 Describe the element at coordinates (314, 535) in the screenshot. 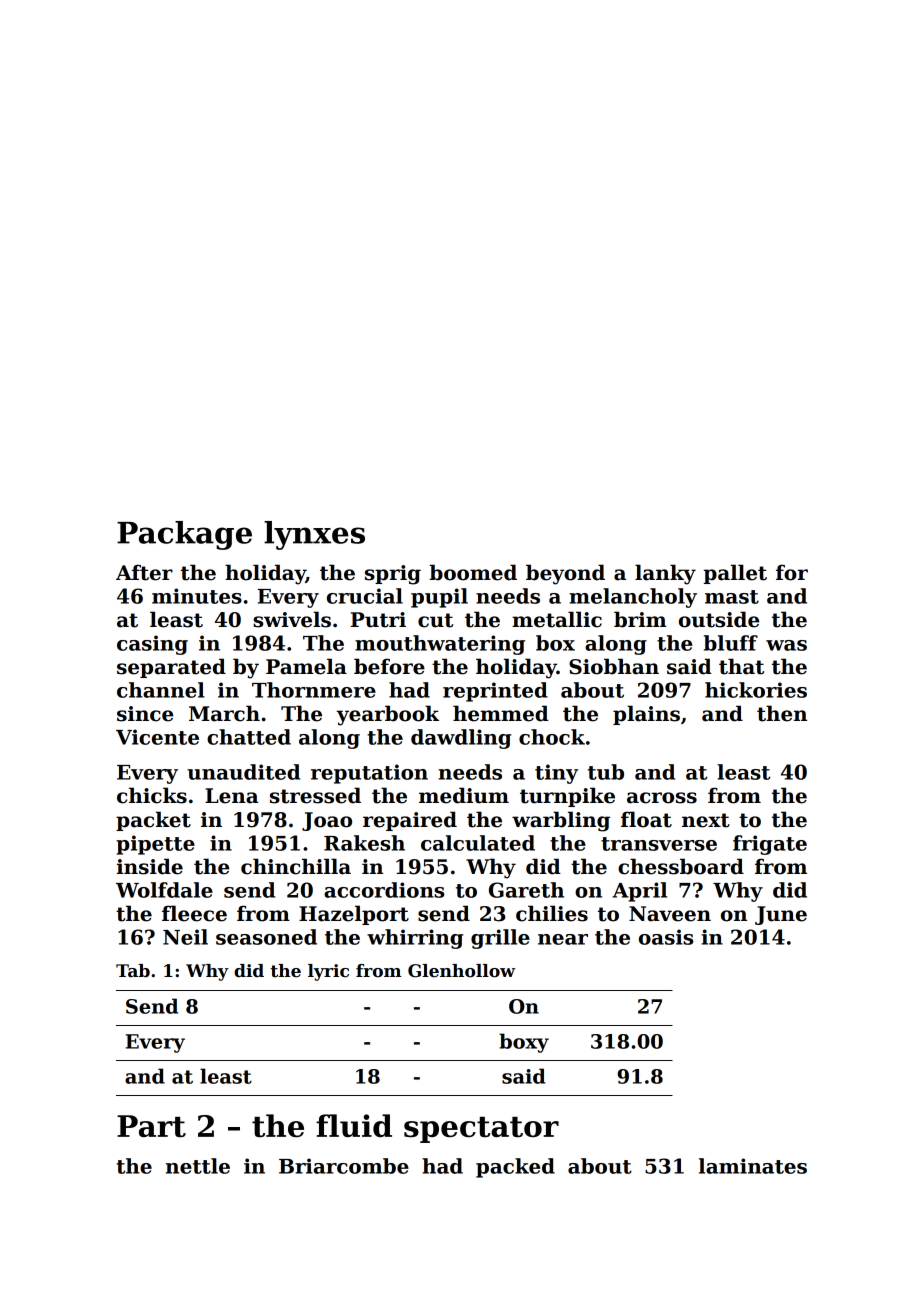

I see `lynxes` at that location.
